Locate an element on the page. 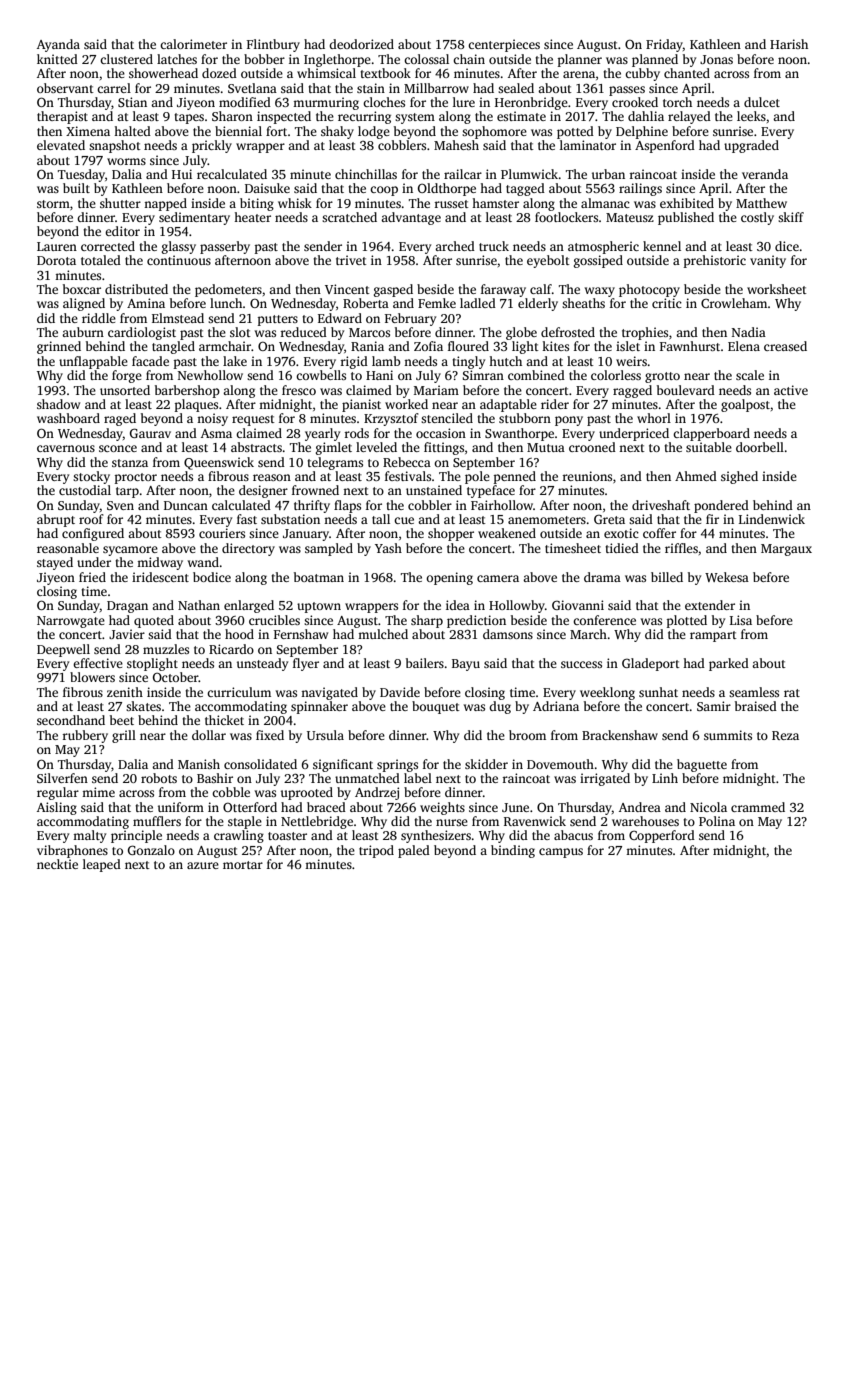 The width and height of the image is (849, 1400). floured is located at coordinates (468, 346).
